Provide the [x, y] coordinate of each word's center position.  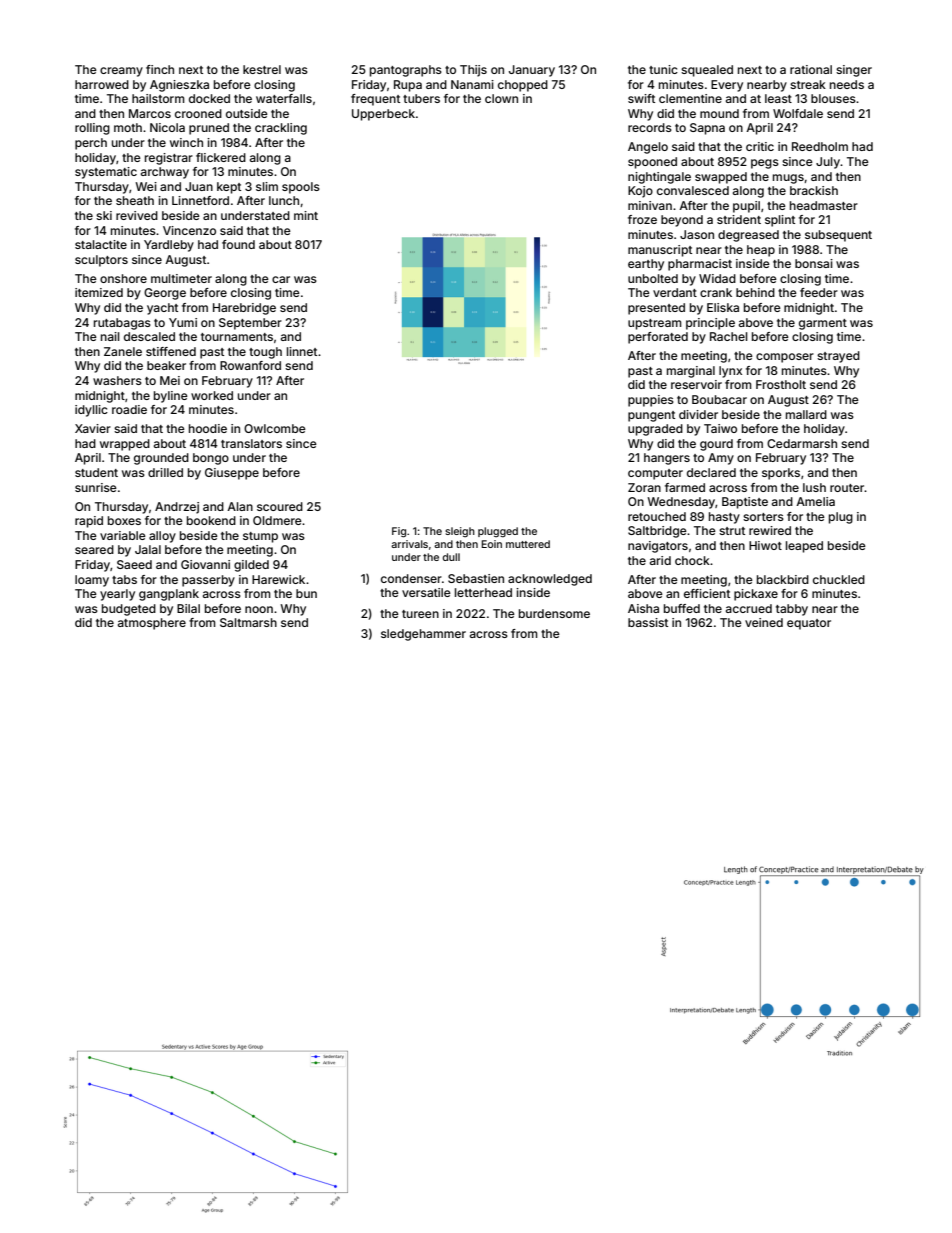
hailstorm [158, 98]
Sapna [707, 129]
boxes [124, 520]
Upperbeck [383, 115]
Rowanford [250, 365]
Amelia [815, 501]
